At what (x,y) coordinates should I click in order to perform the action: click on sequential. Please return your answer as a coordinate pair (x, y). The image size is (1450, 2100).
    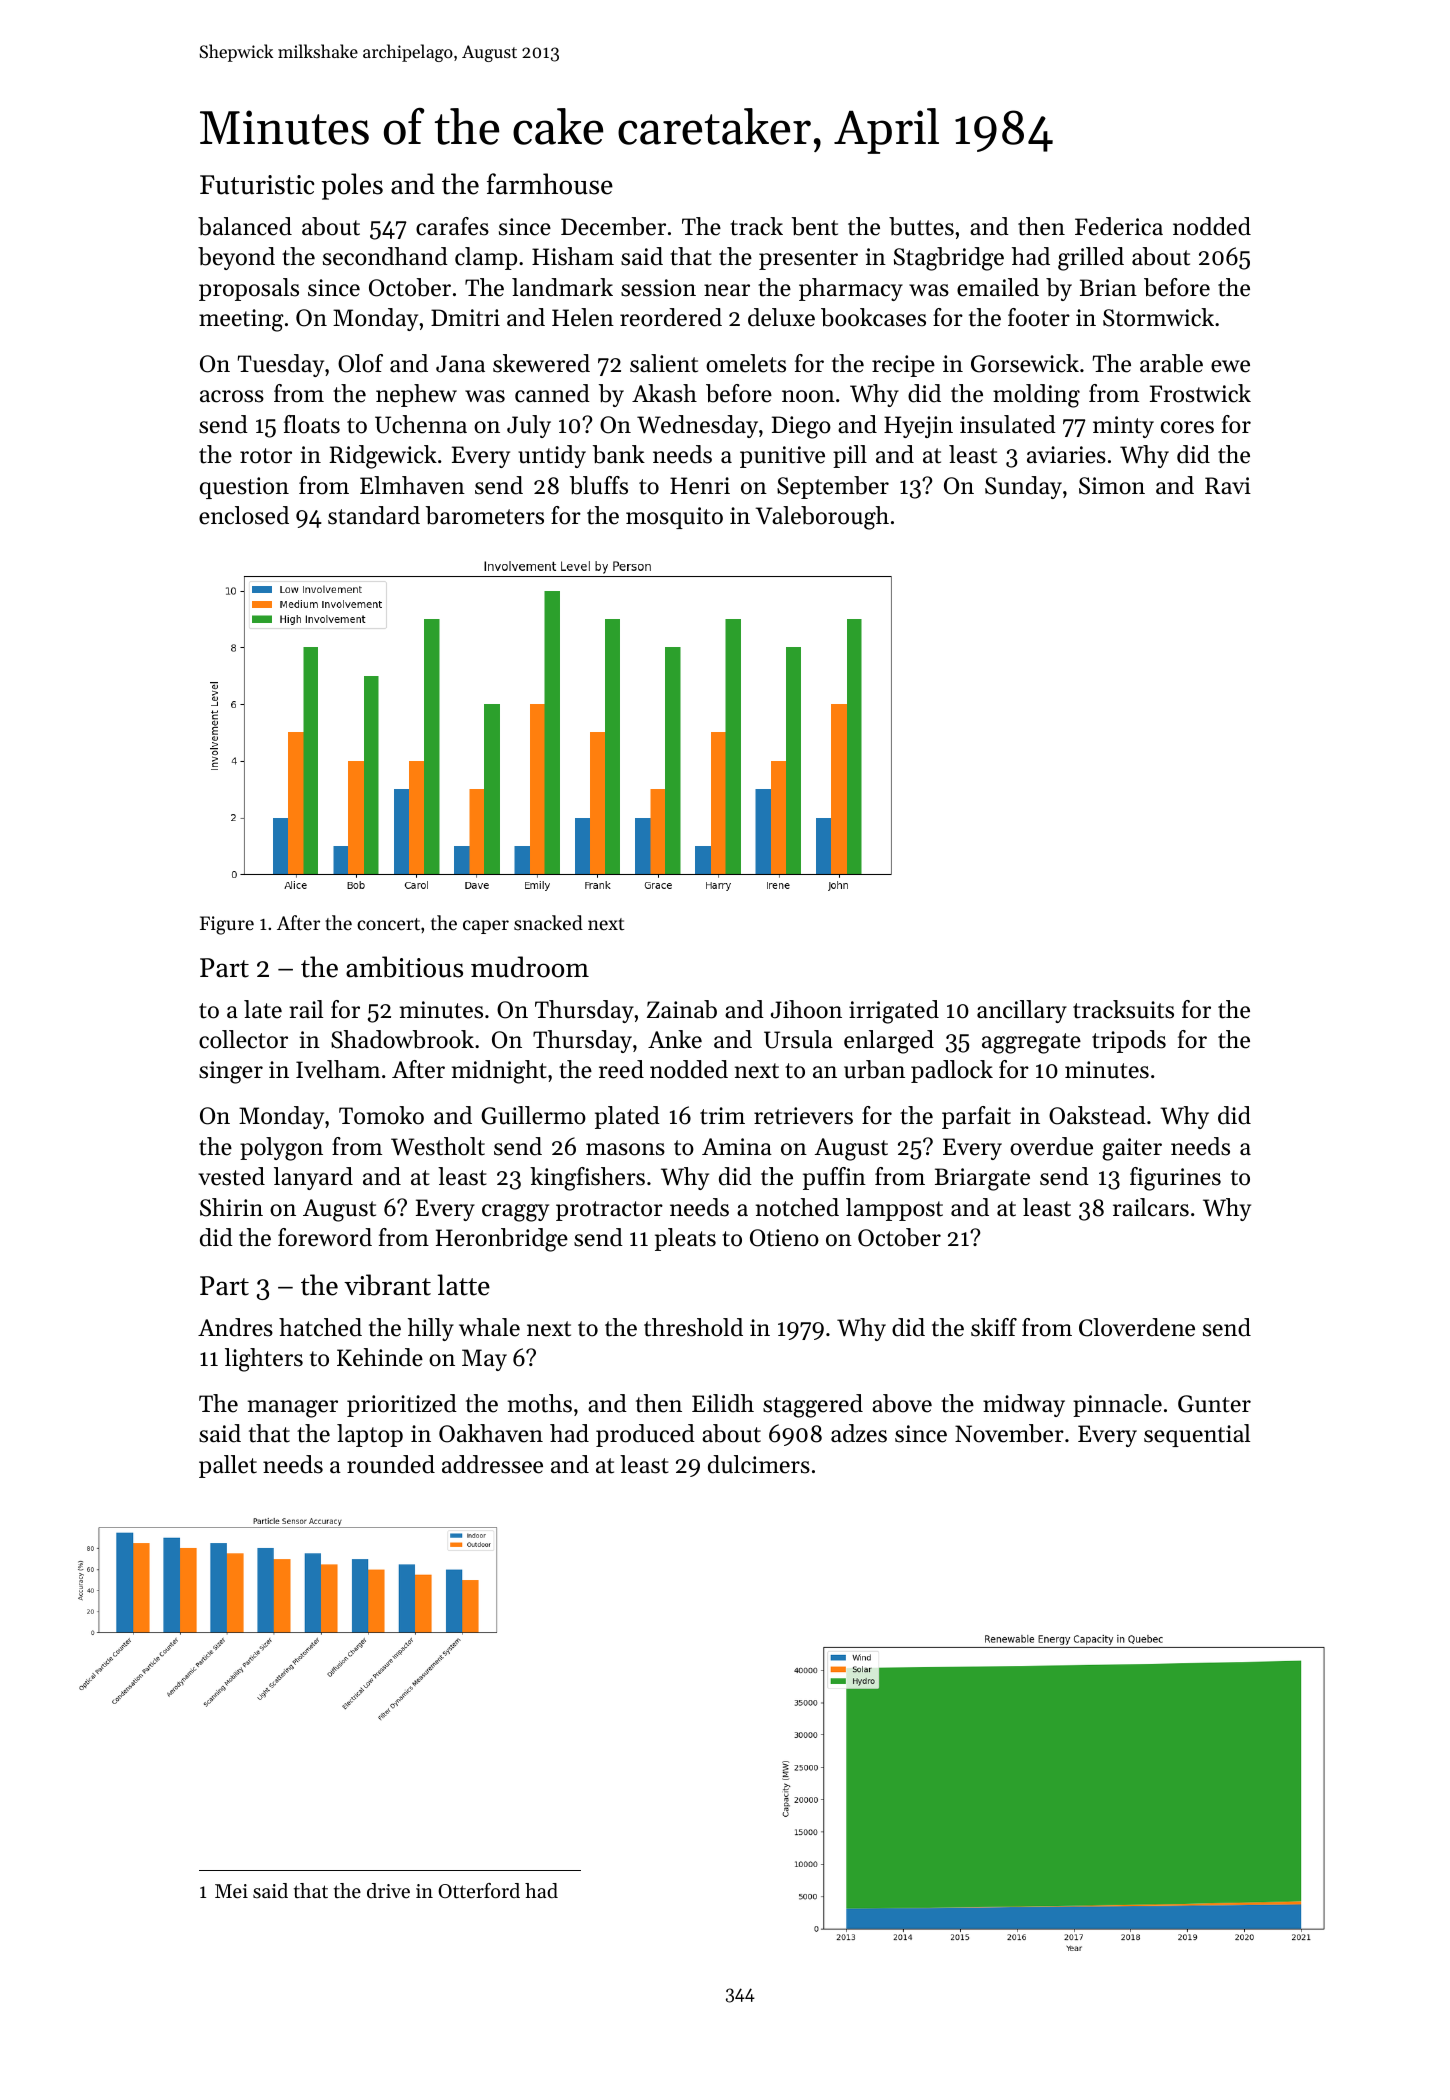
    Looking at the image, I should click on (1197, 1435).
